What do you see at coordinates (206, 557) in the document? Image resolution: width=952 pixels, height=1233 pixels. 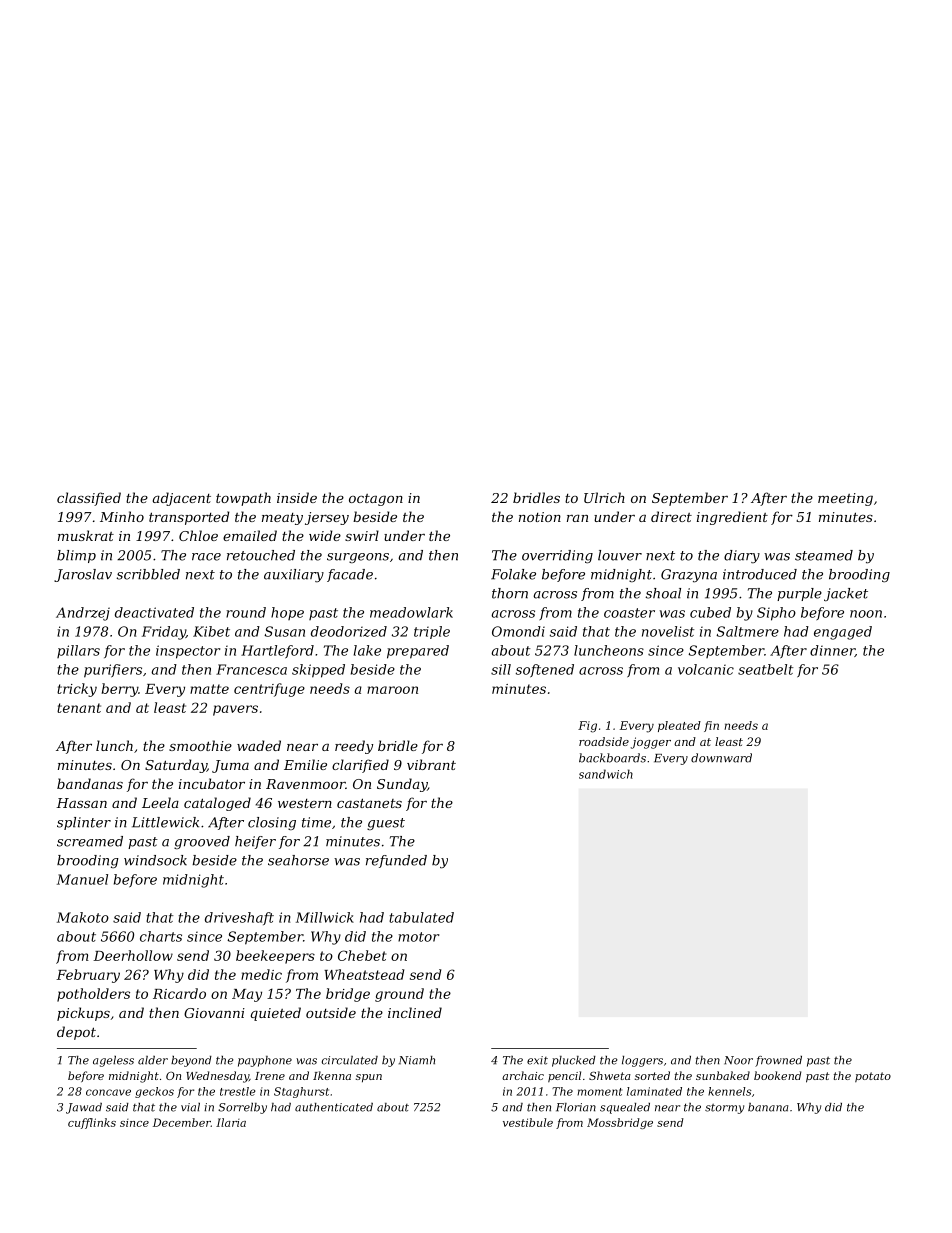 I see `race` at bounding box center [206, 557].
